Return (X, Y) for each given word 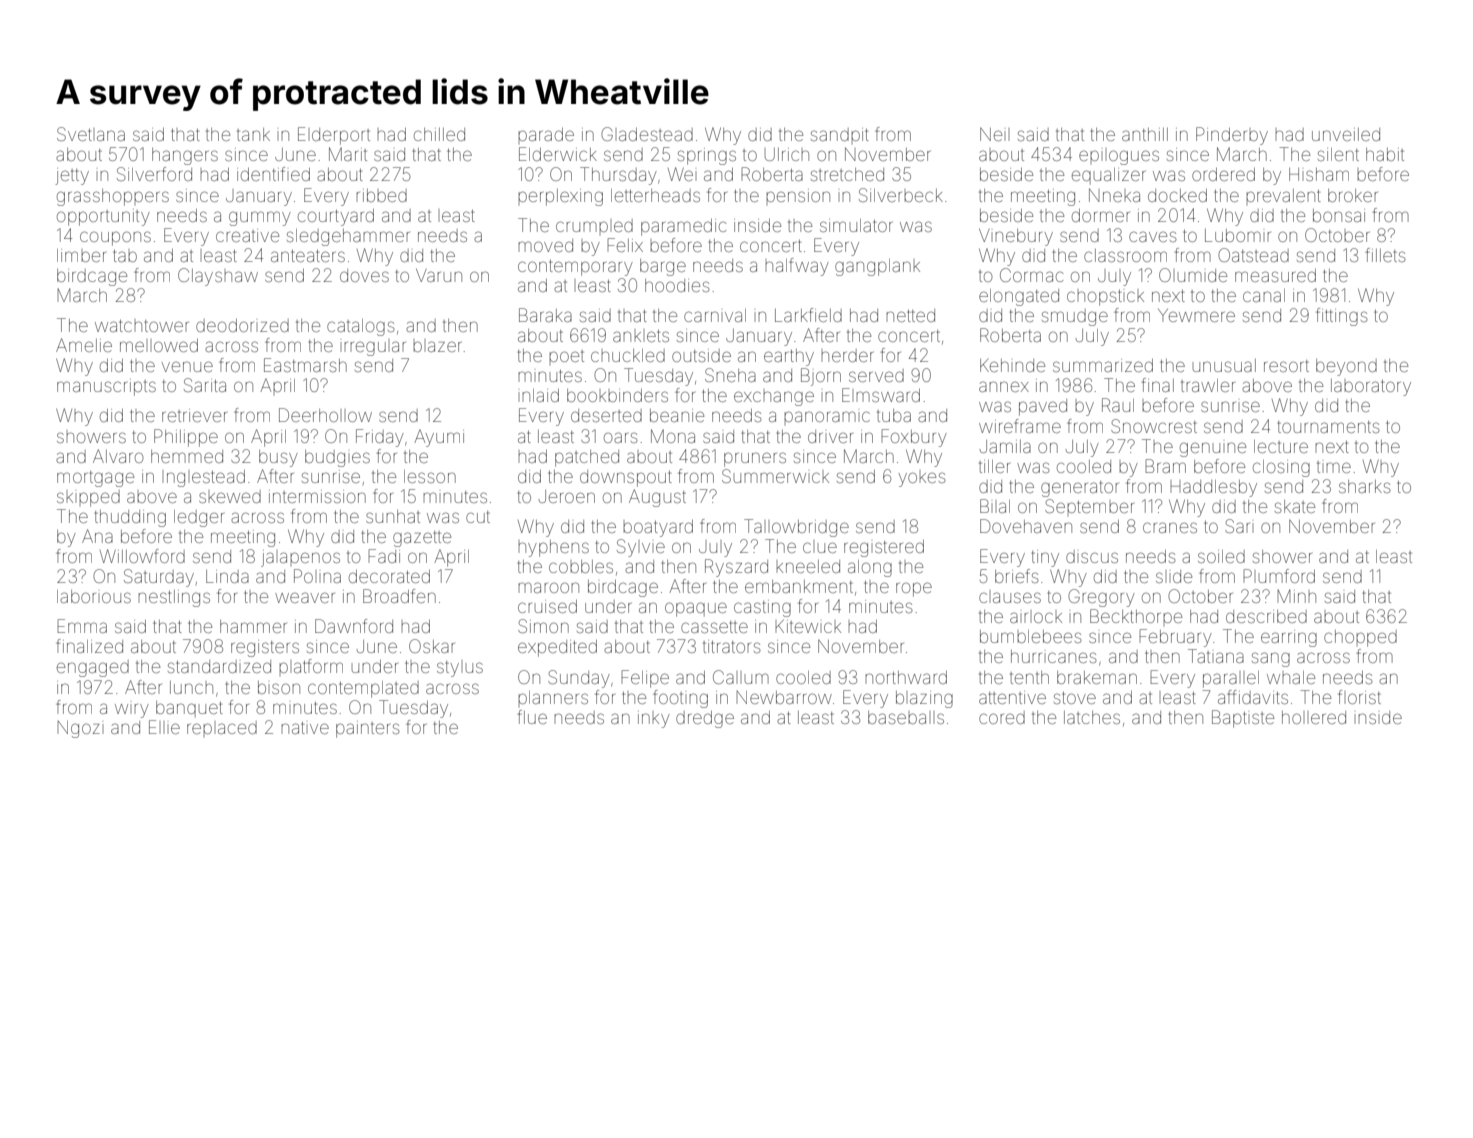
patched (587, 458)
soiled (1221, 556)
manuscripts (106, 387)
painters (368, 729)
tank (253, 134)
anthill (1145, 134)
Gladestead (647, 134)
